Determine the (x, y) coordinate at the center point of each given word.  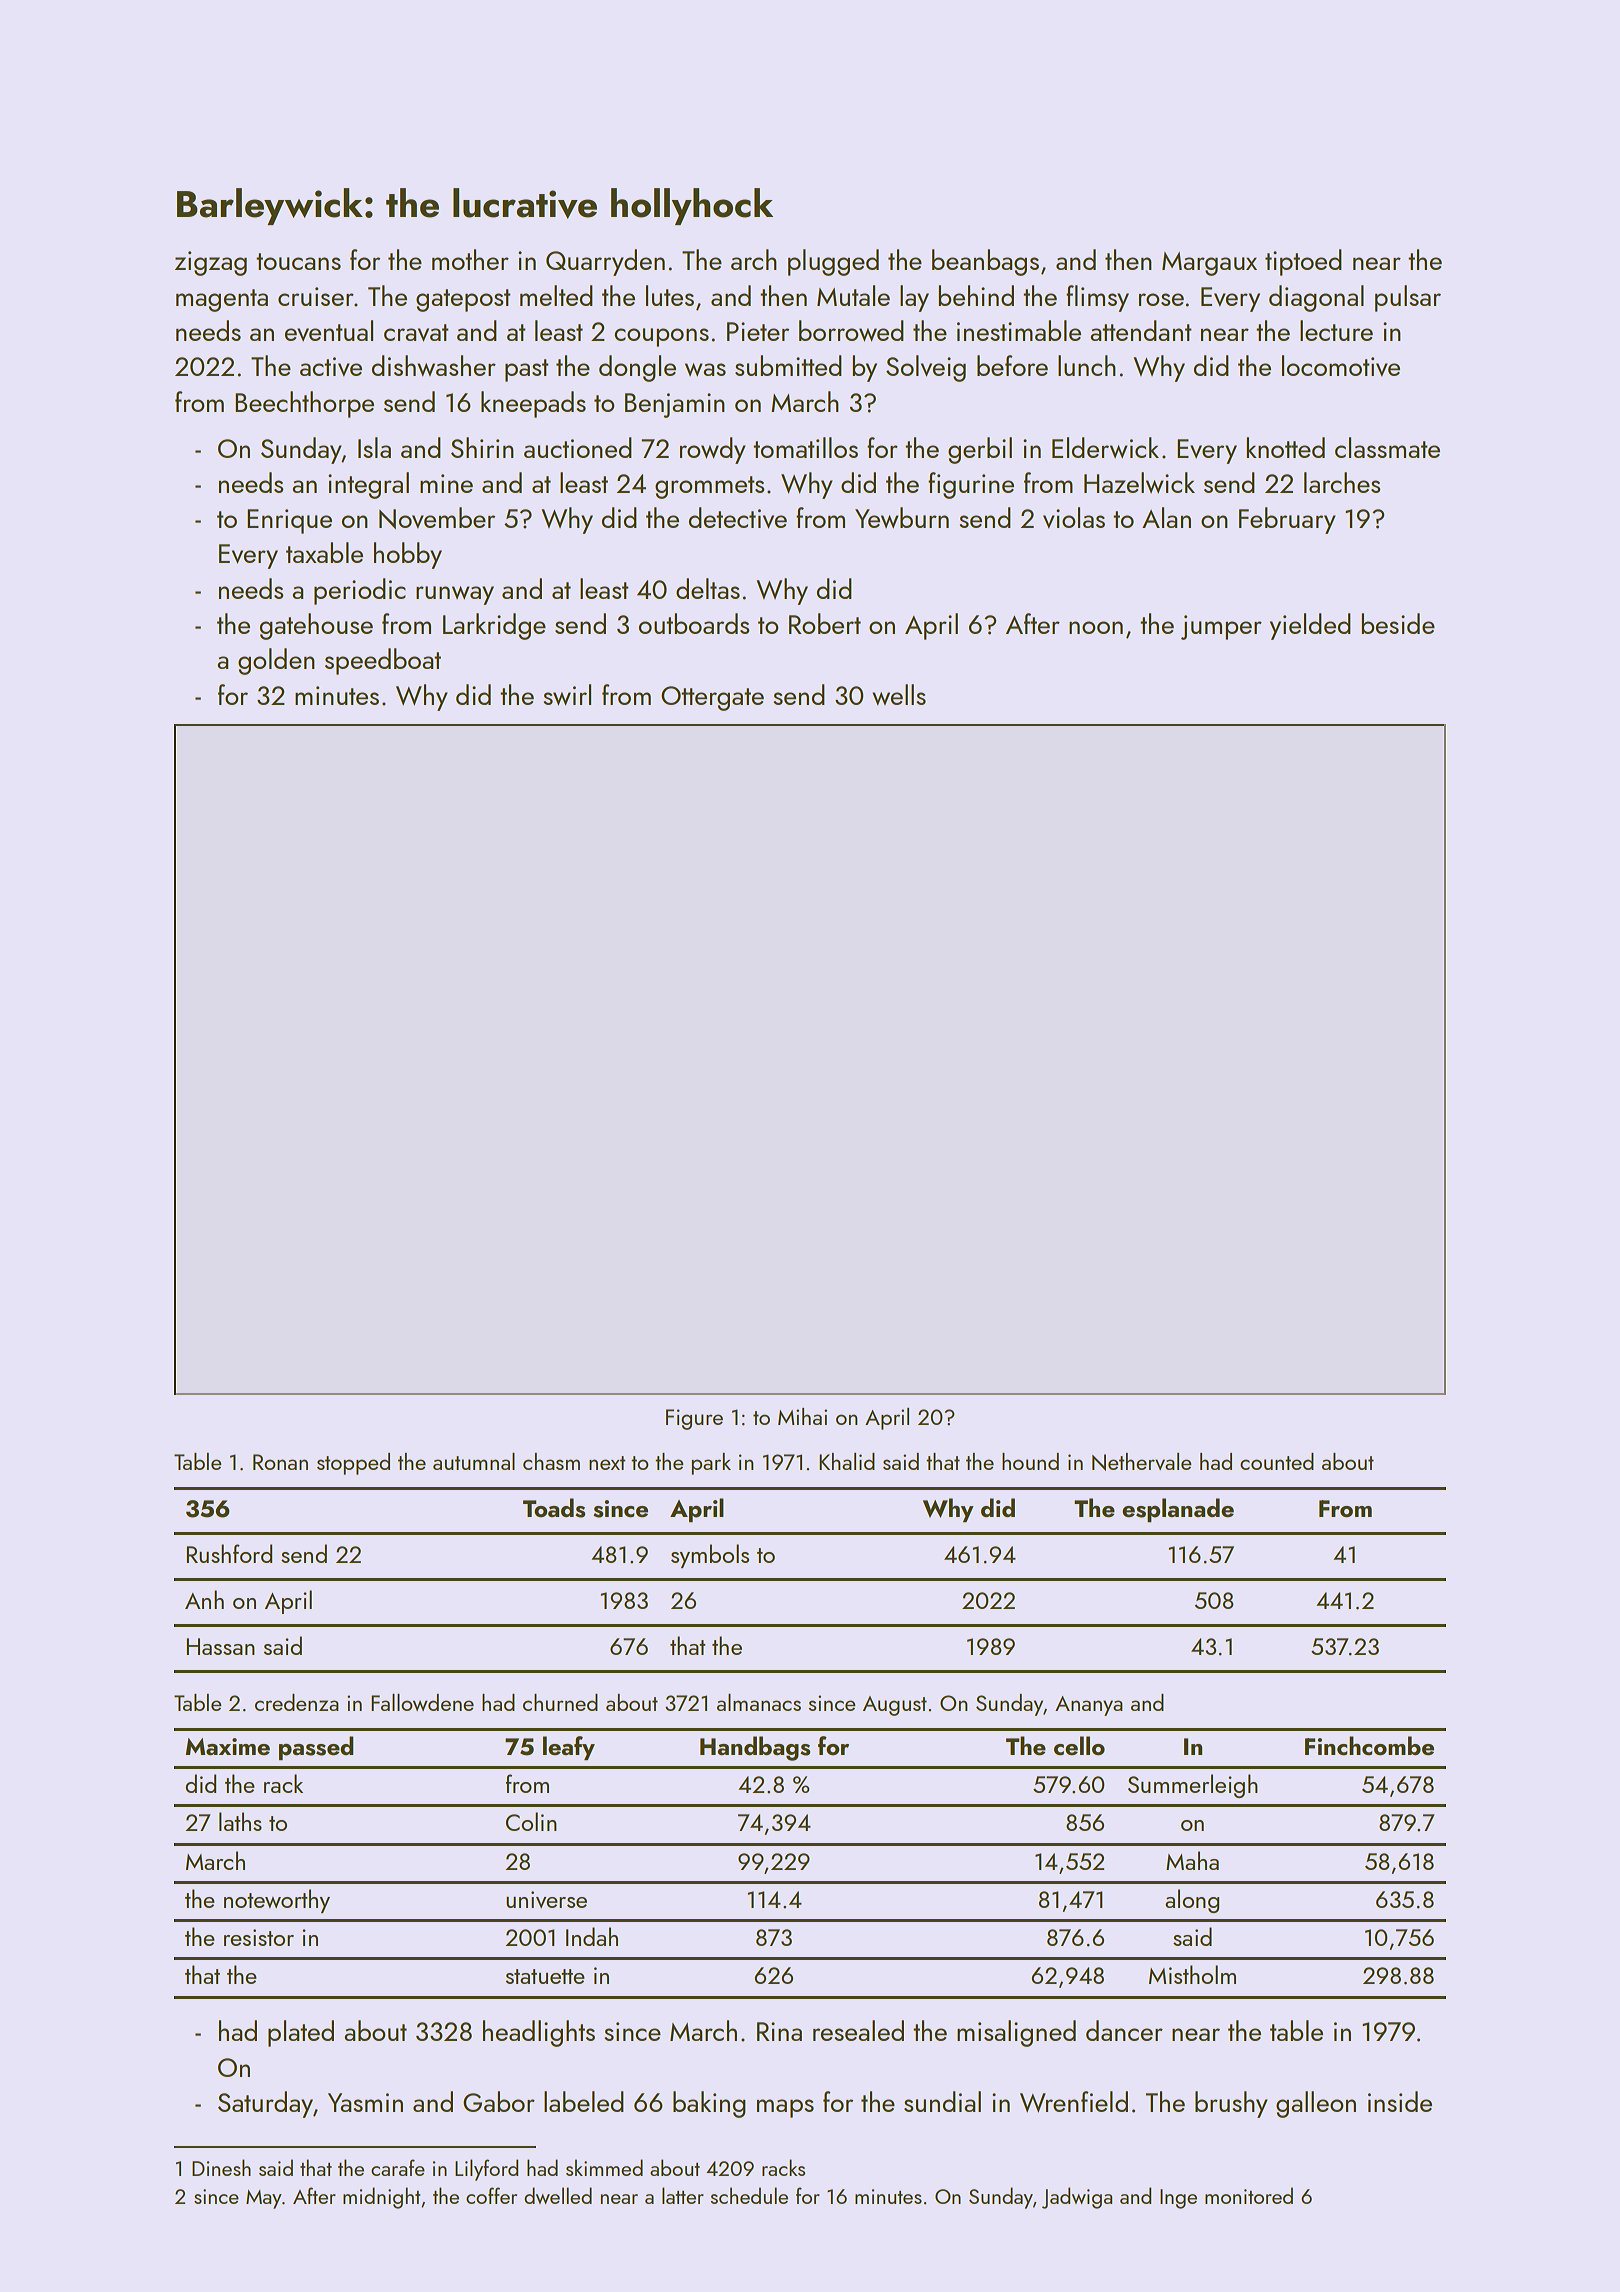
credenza (297, 1702)
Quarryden (605, 262)
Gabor (499, 2101)
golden (276, 661)
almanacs (759, 1702)
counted (1277, 1461)
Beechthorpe (304, 404)
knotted (1285, 447)
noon (1096, 627)
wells (899, 694)
